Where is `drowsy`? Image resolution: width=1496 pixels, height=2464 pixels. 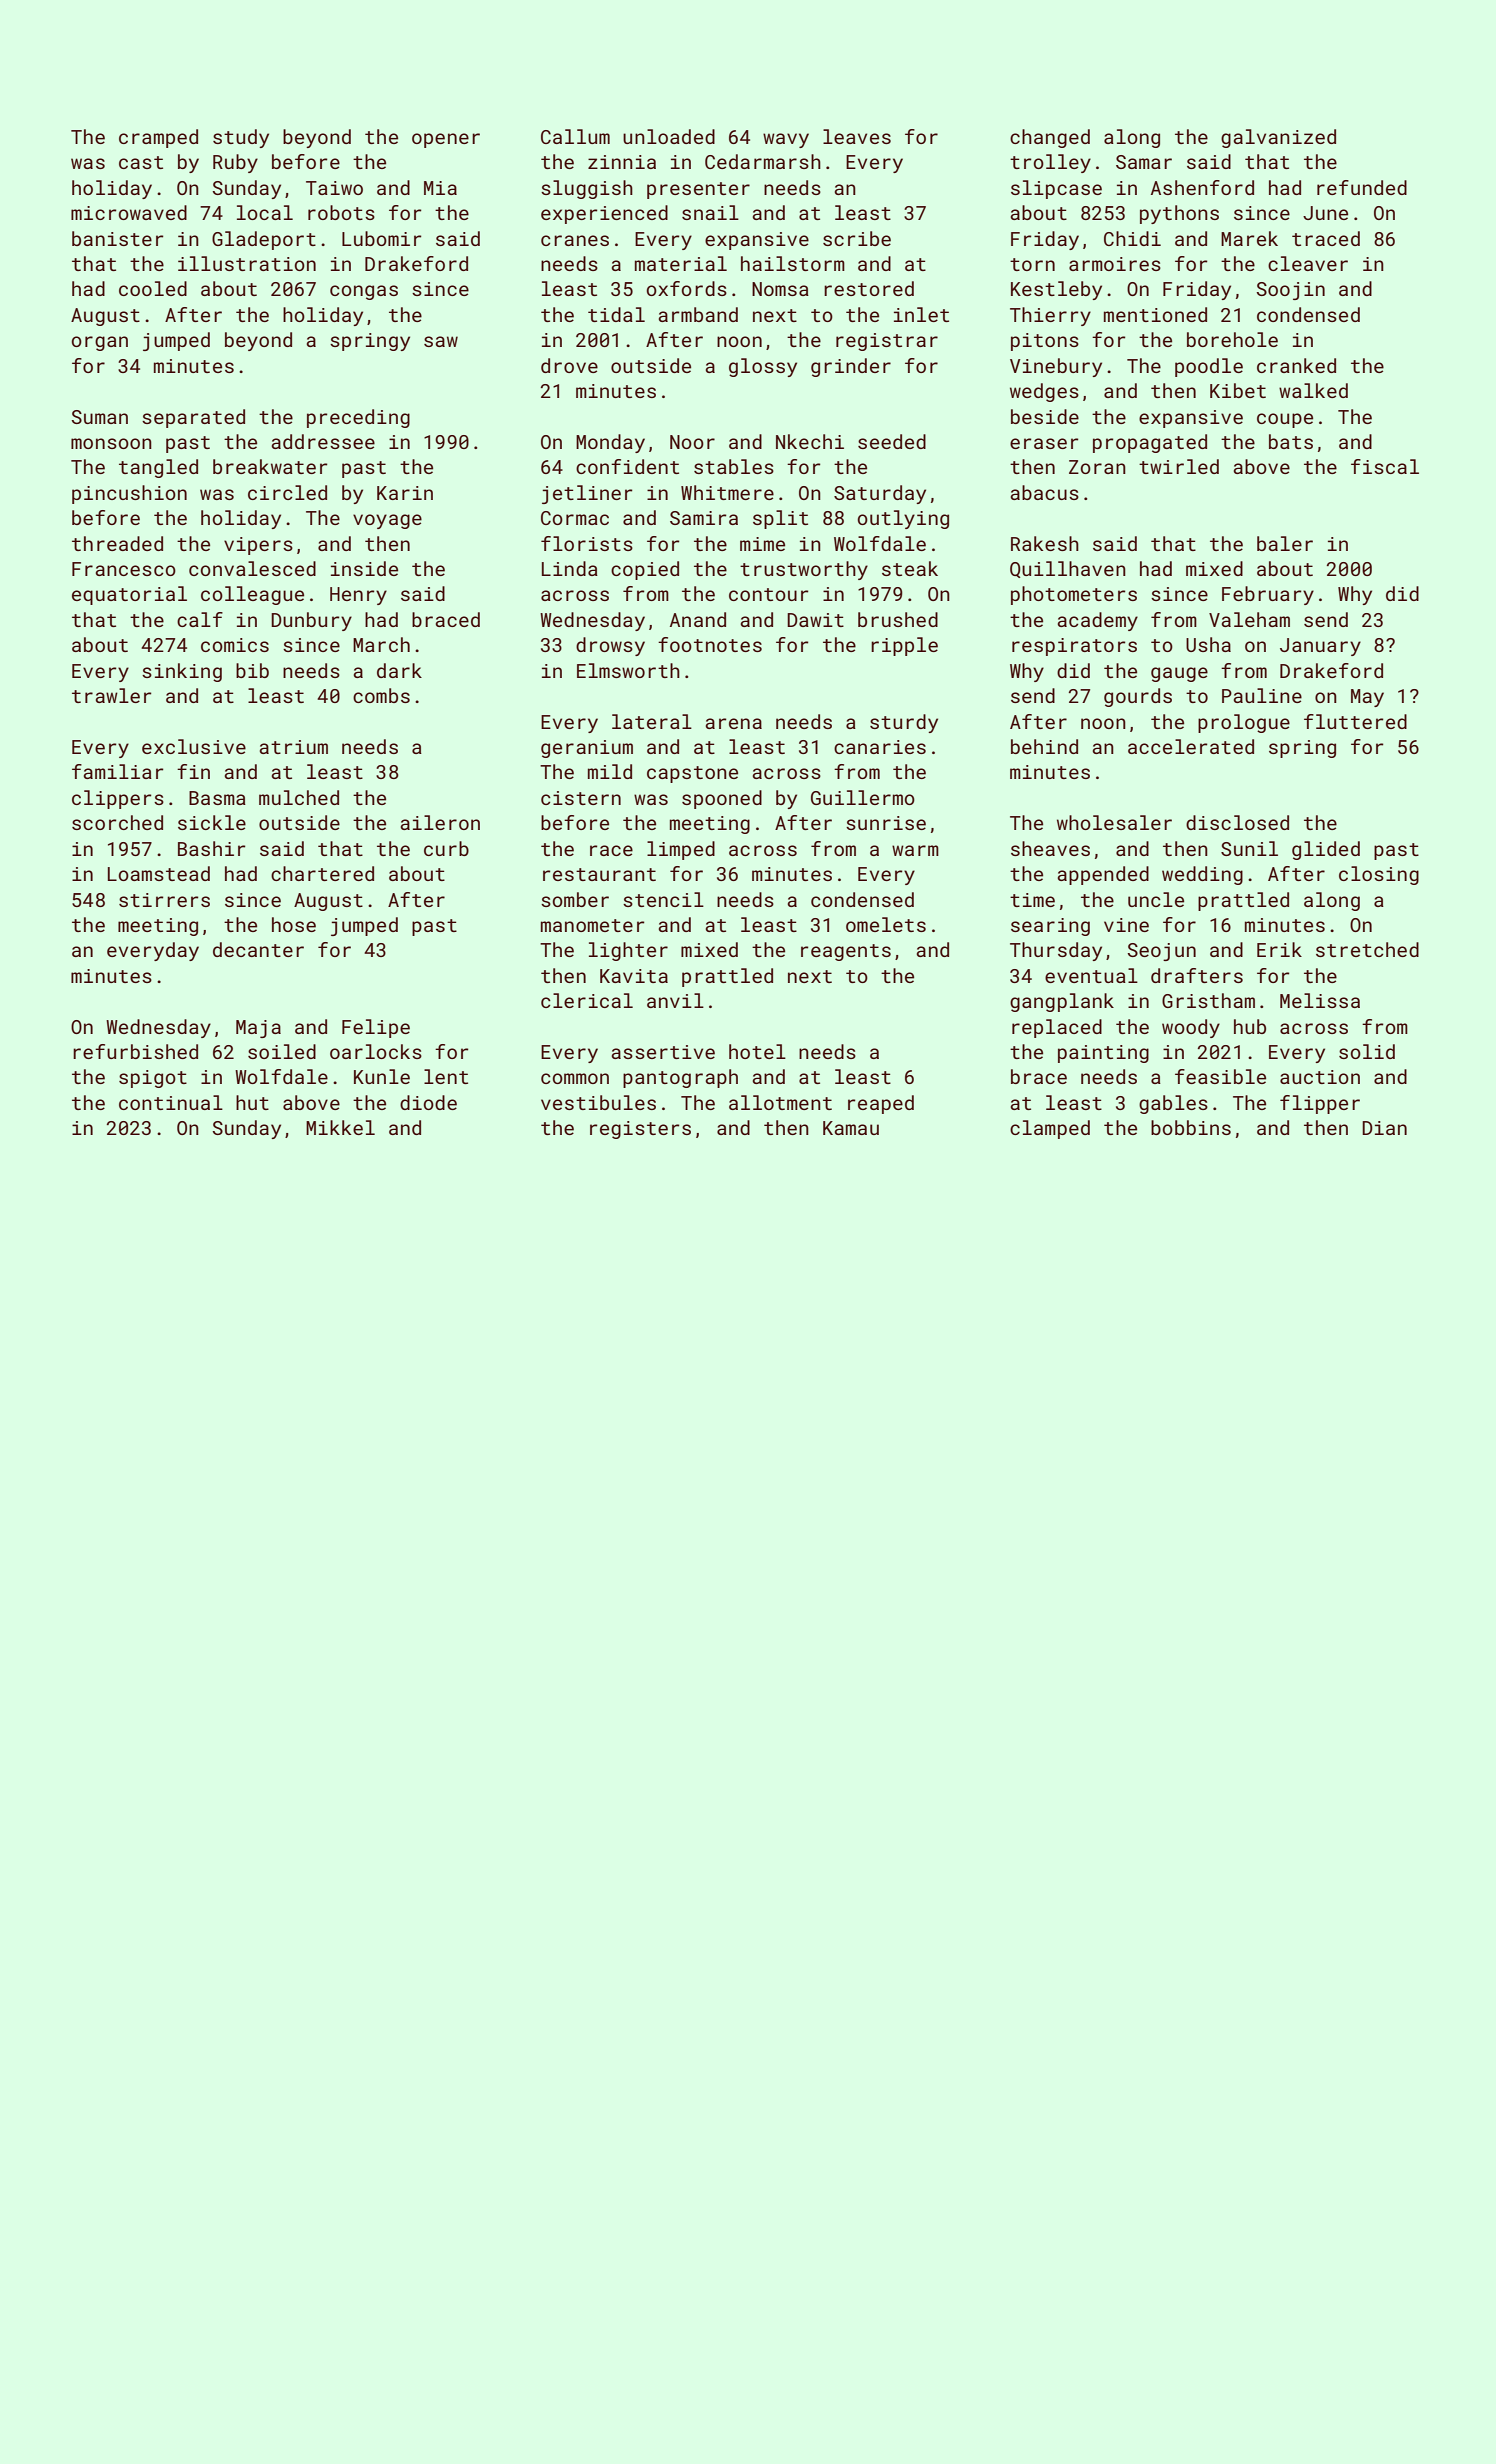 drowsy is located at coordinates (610, 646).
